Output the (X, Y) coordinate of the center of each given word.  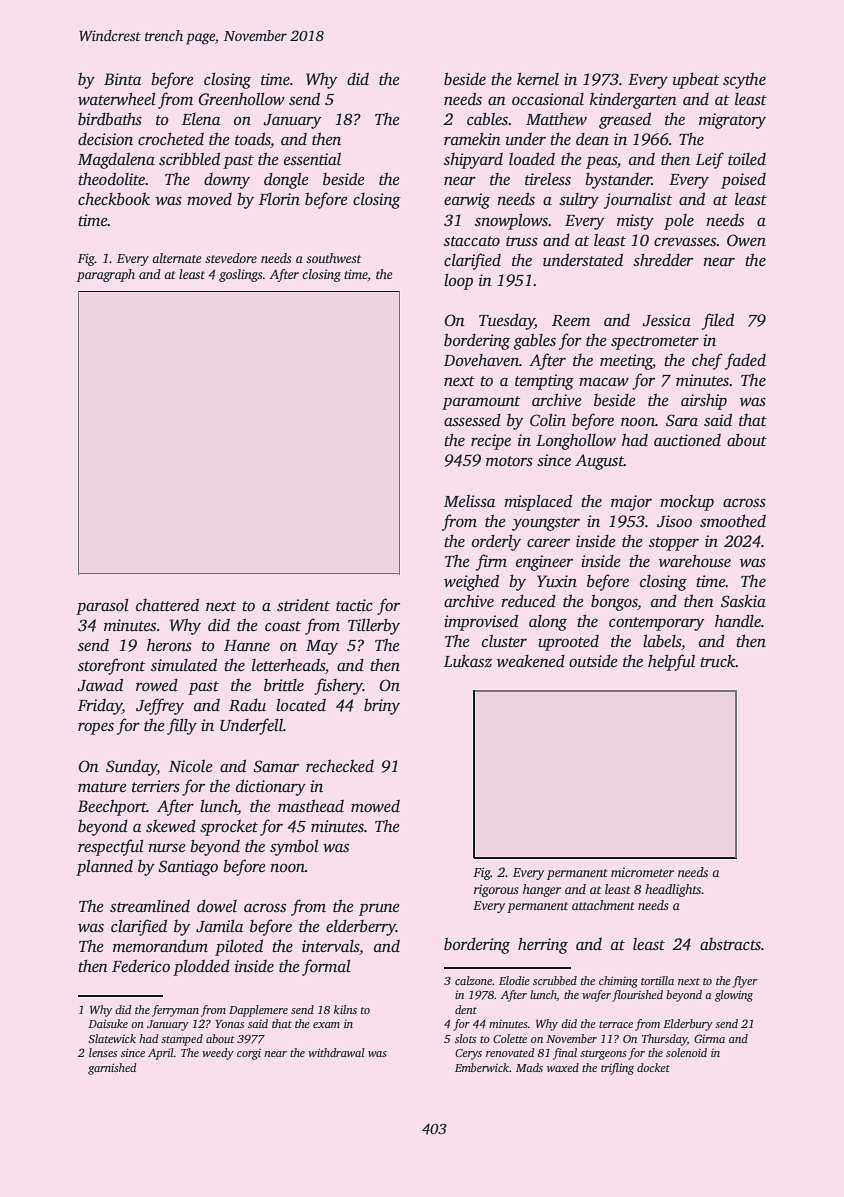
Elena (201, 119)
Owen (746, 240)
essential (312, 159)
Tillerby (374, 626)
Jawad (100, 685)
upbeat (696, 80)
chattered (167, 605)
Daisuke (108, 1023)
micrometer (642, 872)
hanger (542, 890)
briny (382, 706)
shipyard (473, 161)
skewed (171, 826)
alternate (177, 258)
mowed (375, 806)
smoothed (733, 521)
